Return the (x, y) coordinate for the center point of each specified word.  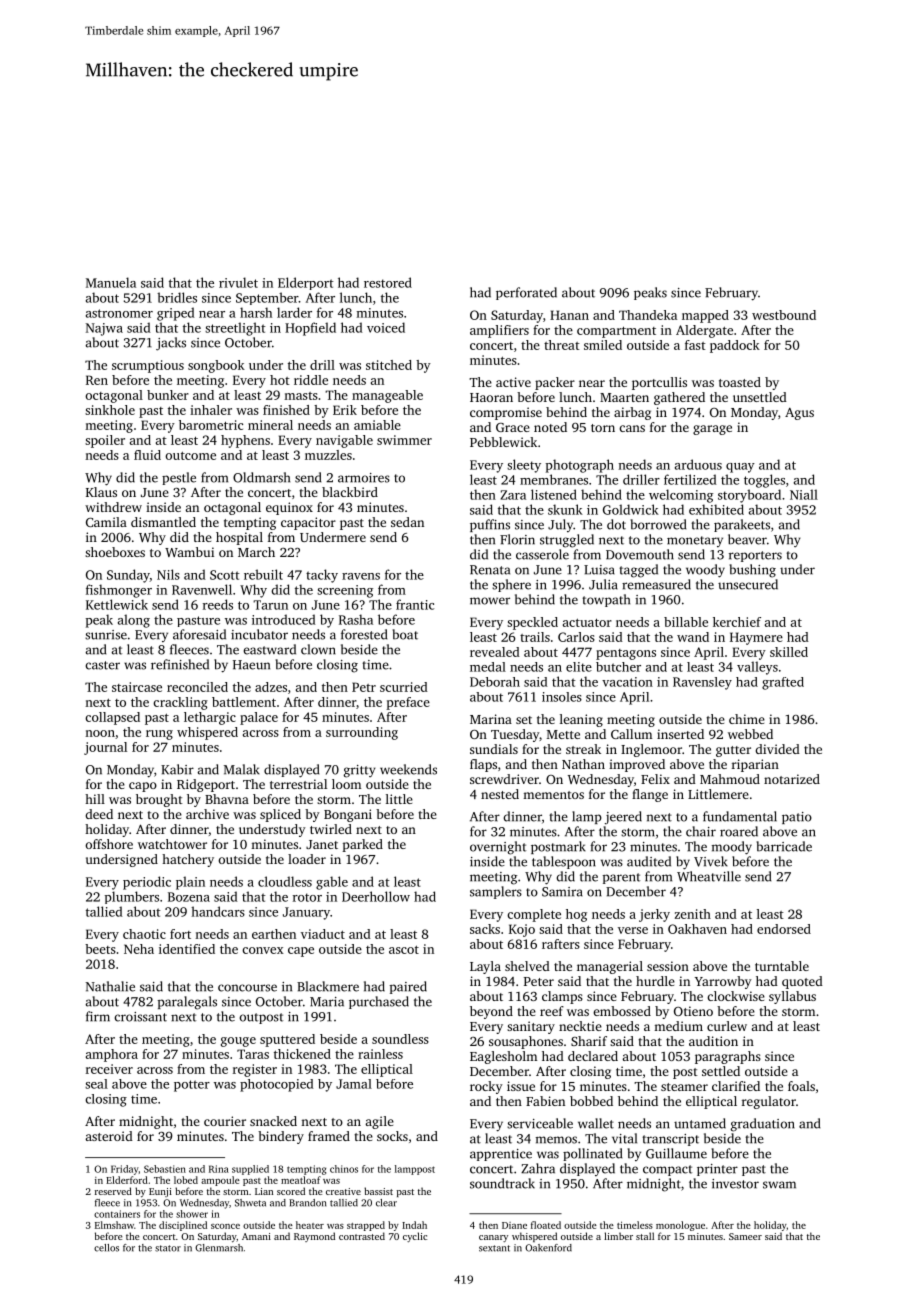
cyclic (415, 1237)
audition (713, 1041)
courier (225, 1121)
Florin (517, 539)
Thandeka (648, 315)
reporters (755, 556)
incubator (259, 634)
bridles (177, 297)
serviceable (540, 1123)
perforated (526, 293)
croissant (140, 1017)
